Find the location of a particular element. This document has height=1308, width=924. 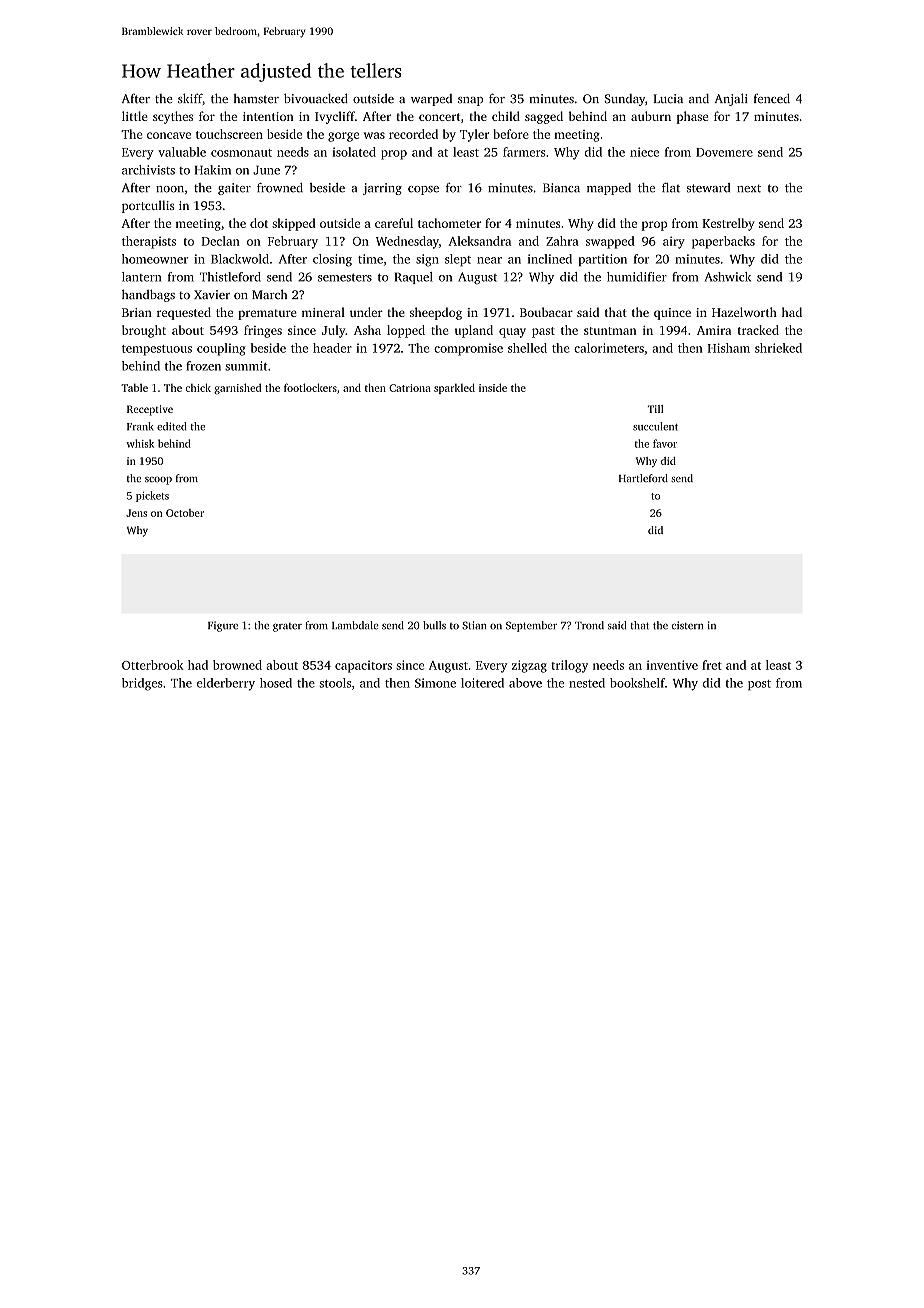

next is located at coordinates (749, 189).
